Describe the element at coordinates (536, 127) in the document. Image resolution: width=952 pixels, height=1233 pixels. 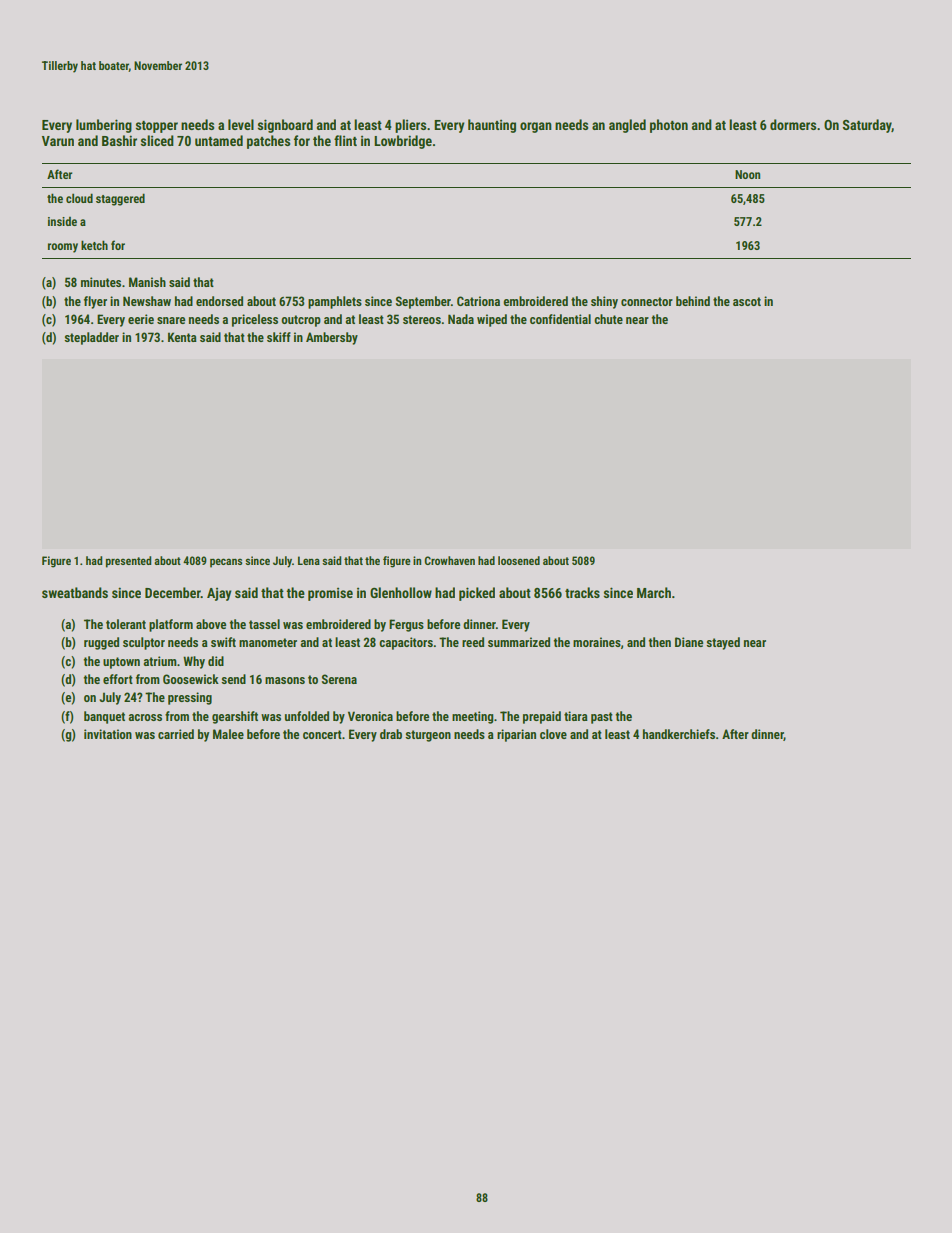
I see `organ` at that location.
